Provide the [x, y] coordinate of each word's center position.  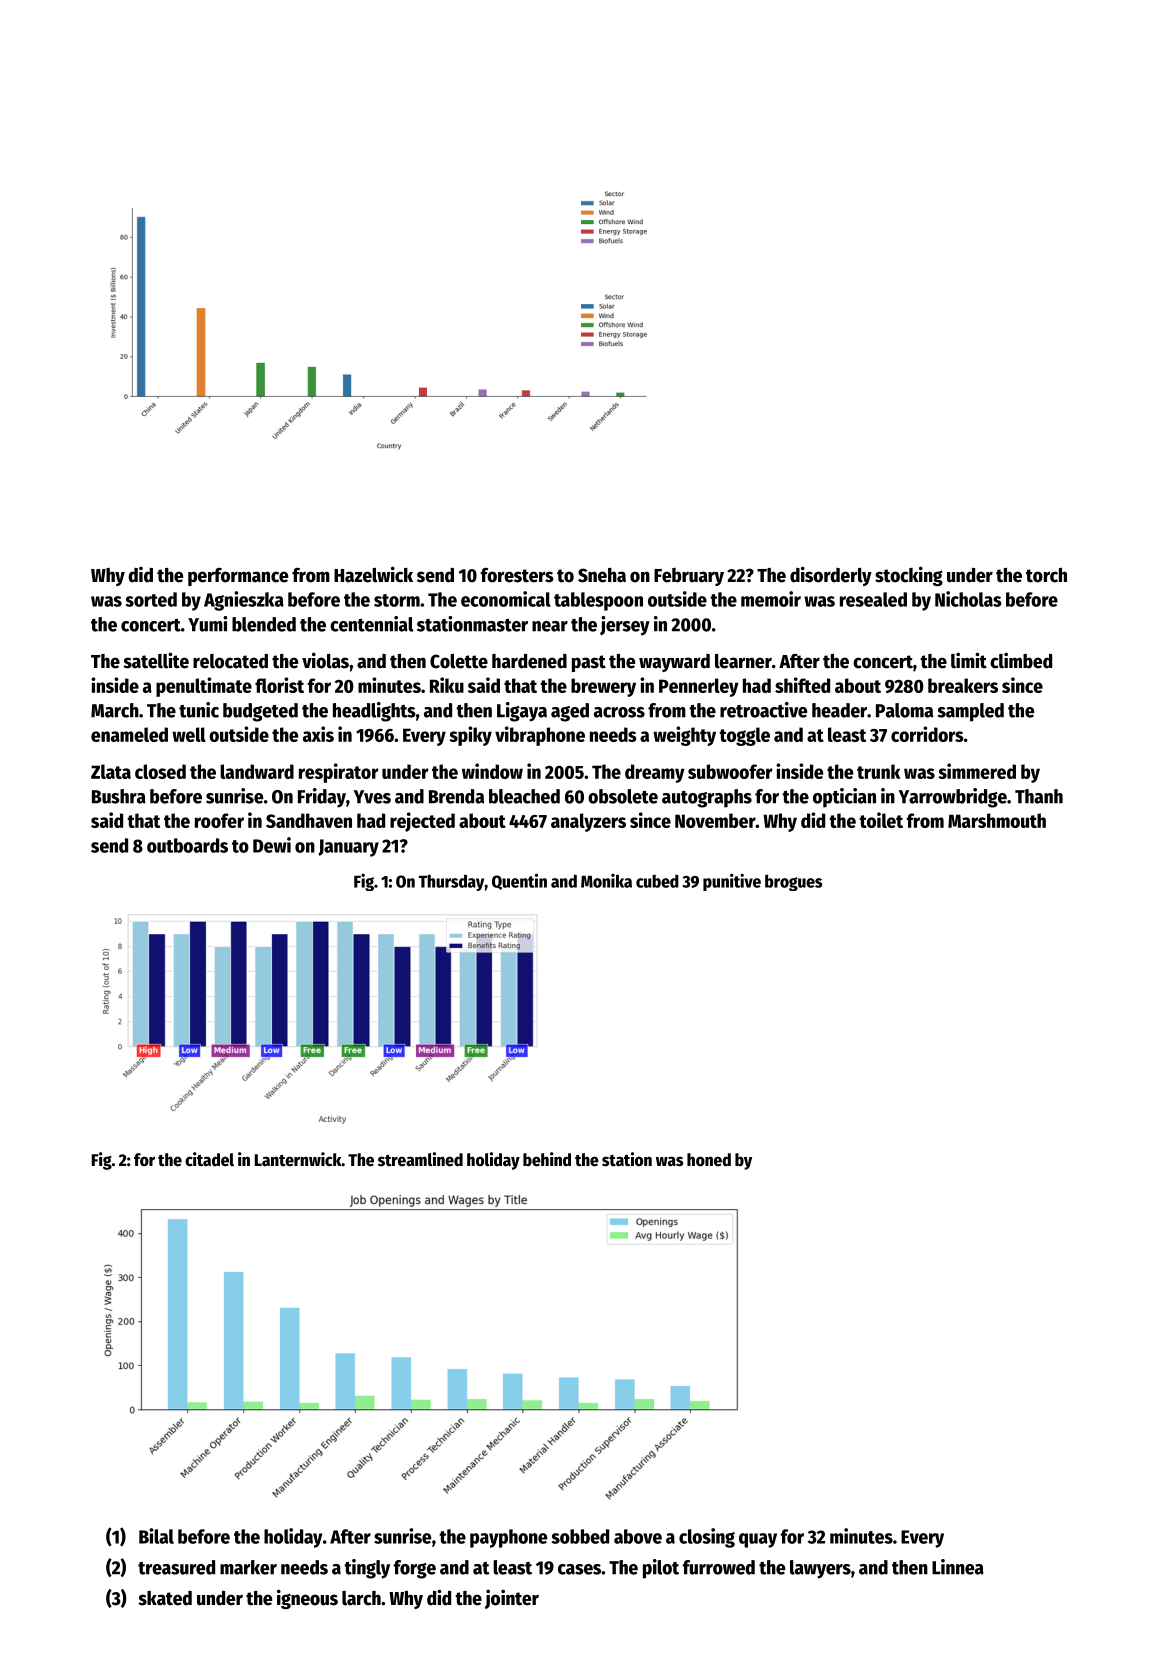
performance [238, 577]
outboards [187, 845]
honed [709, 1160]
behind [547, 1159]
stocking [909, 576]
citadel [209, 1159]
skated [165, 1598]
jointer [512, 1599]
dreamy [655, 773]
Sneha [602, 575]
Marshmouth [997, 820]
